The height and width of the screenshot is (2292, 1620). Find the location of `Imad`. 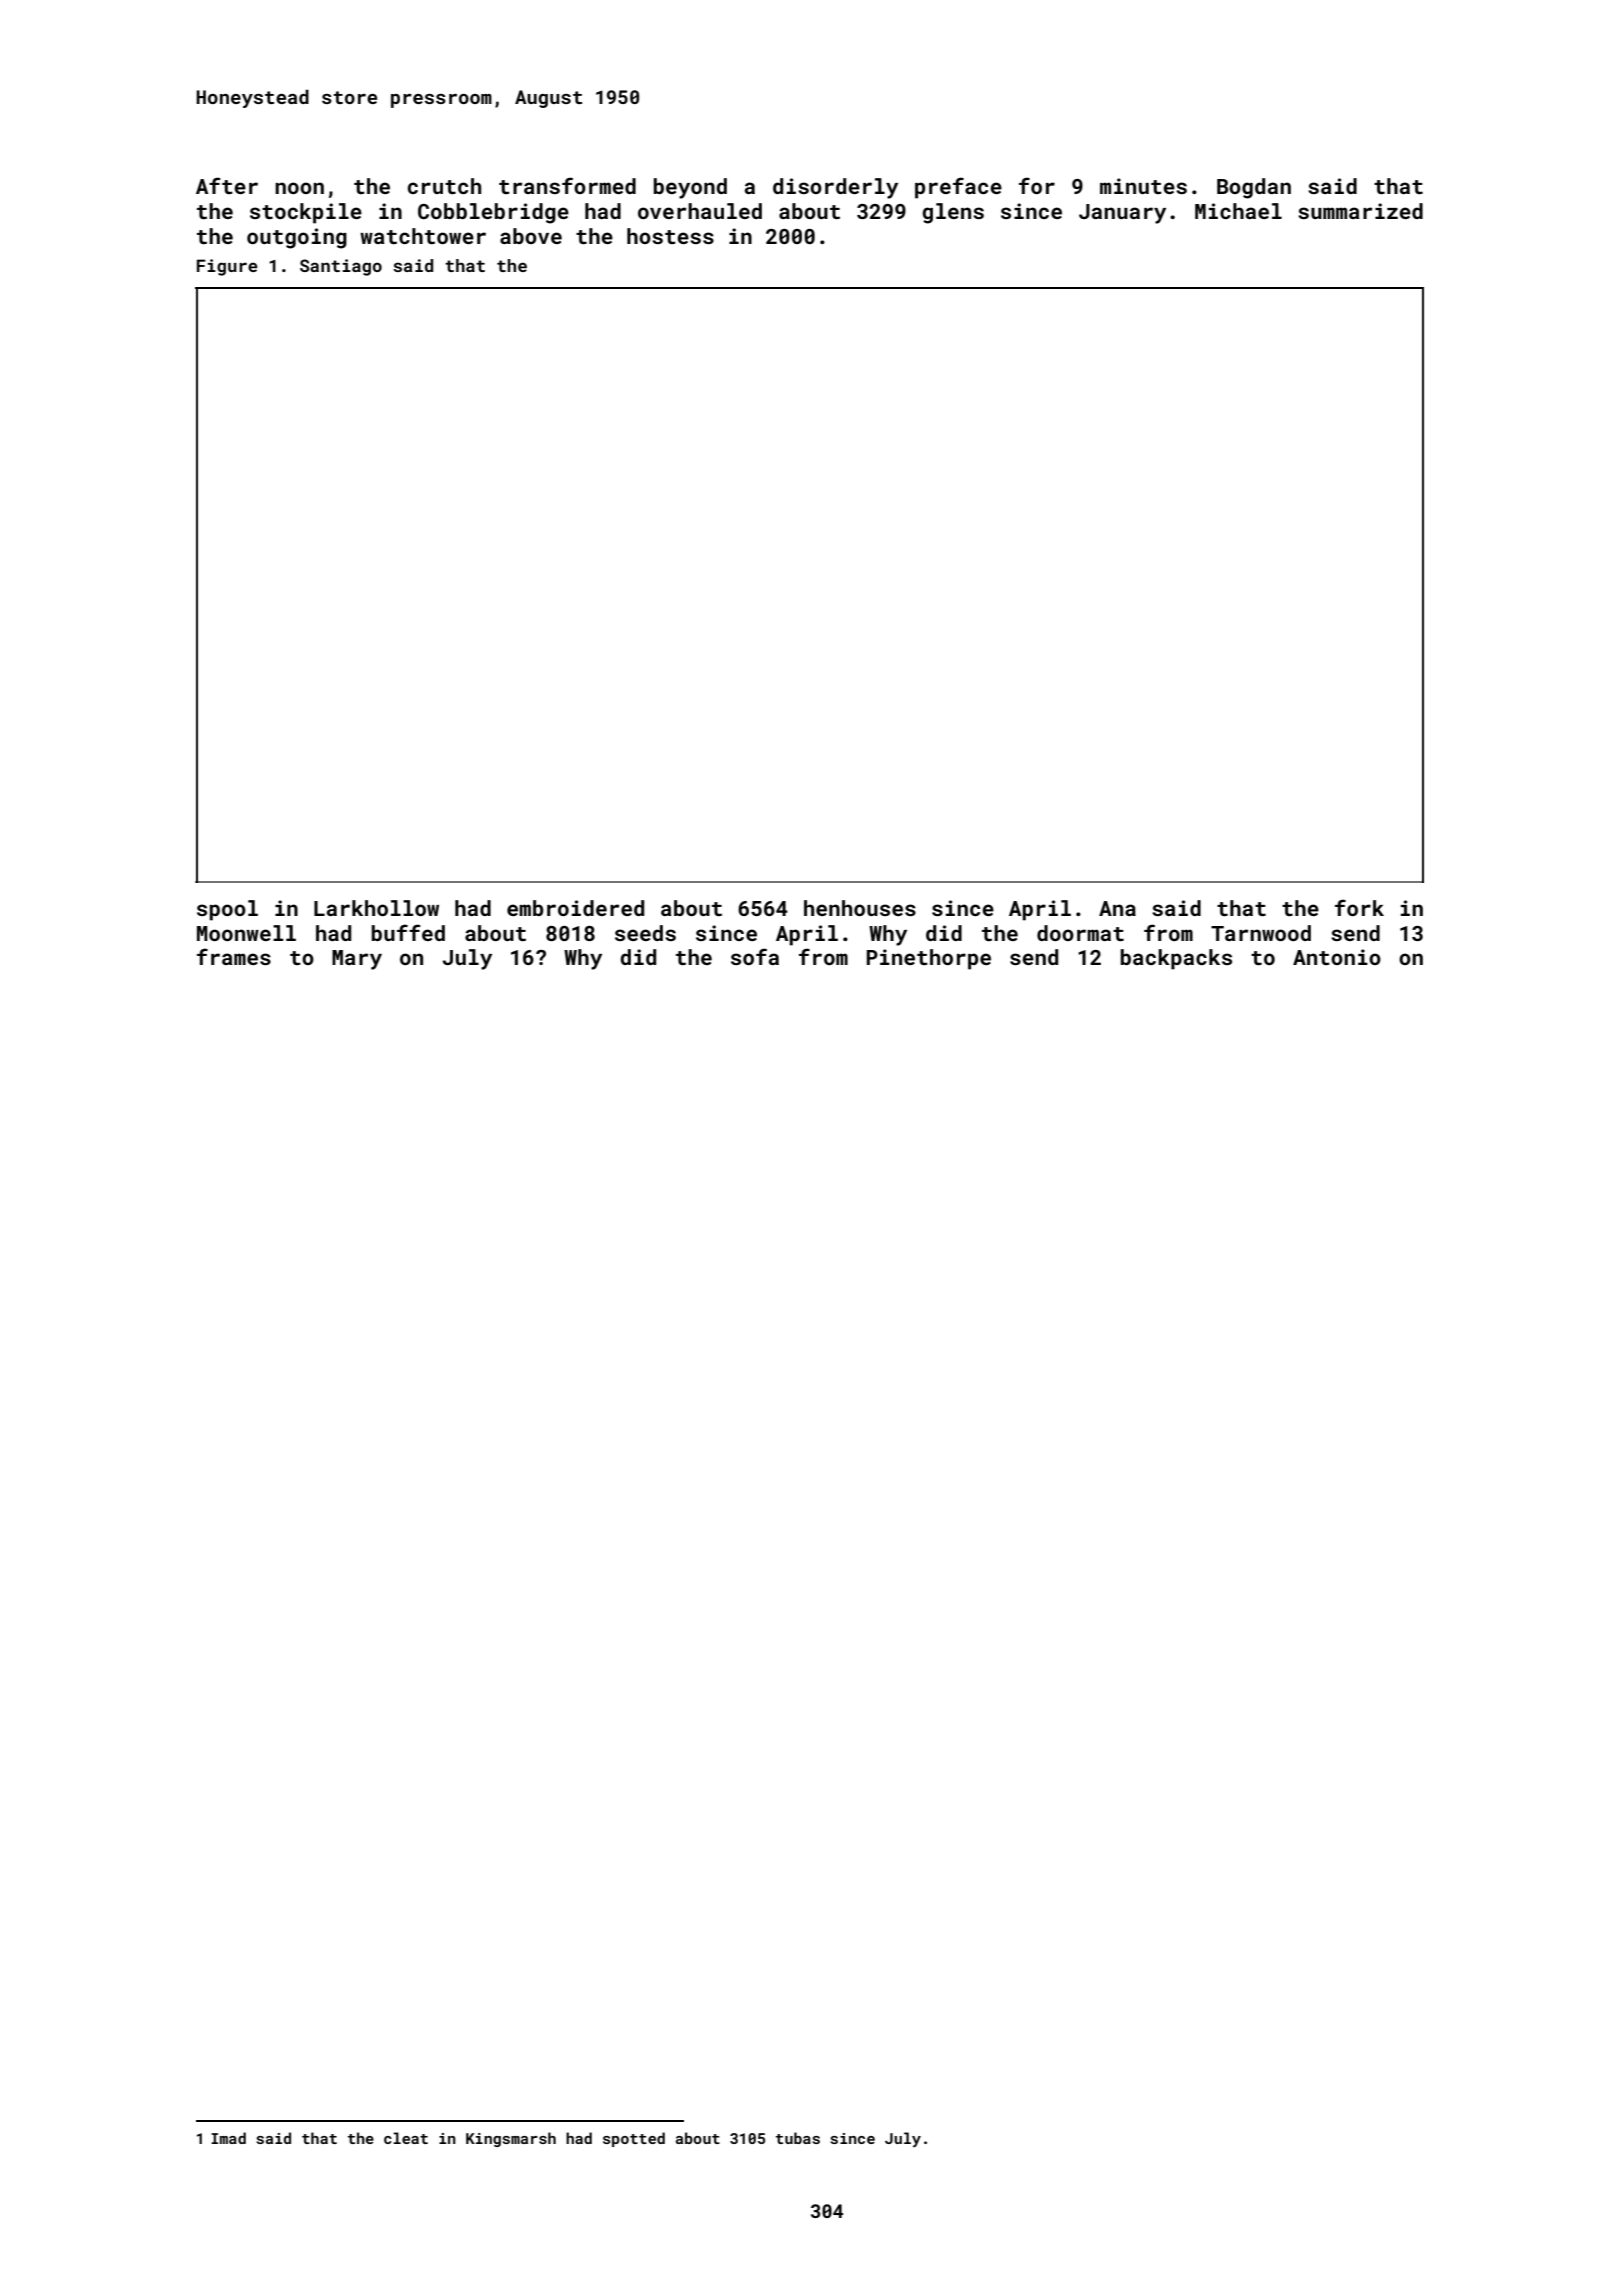

Imad is located at coordinates (228, 2138).
